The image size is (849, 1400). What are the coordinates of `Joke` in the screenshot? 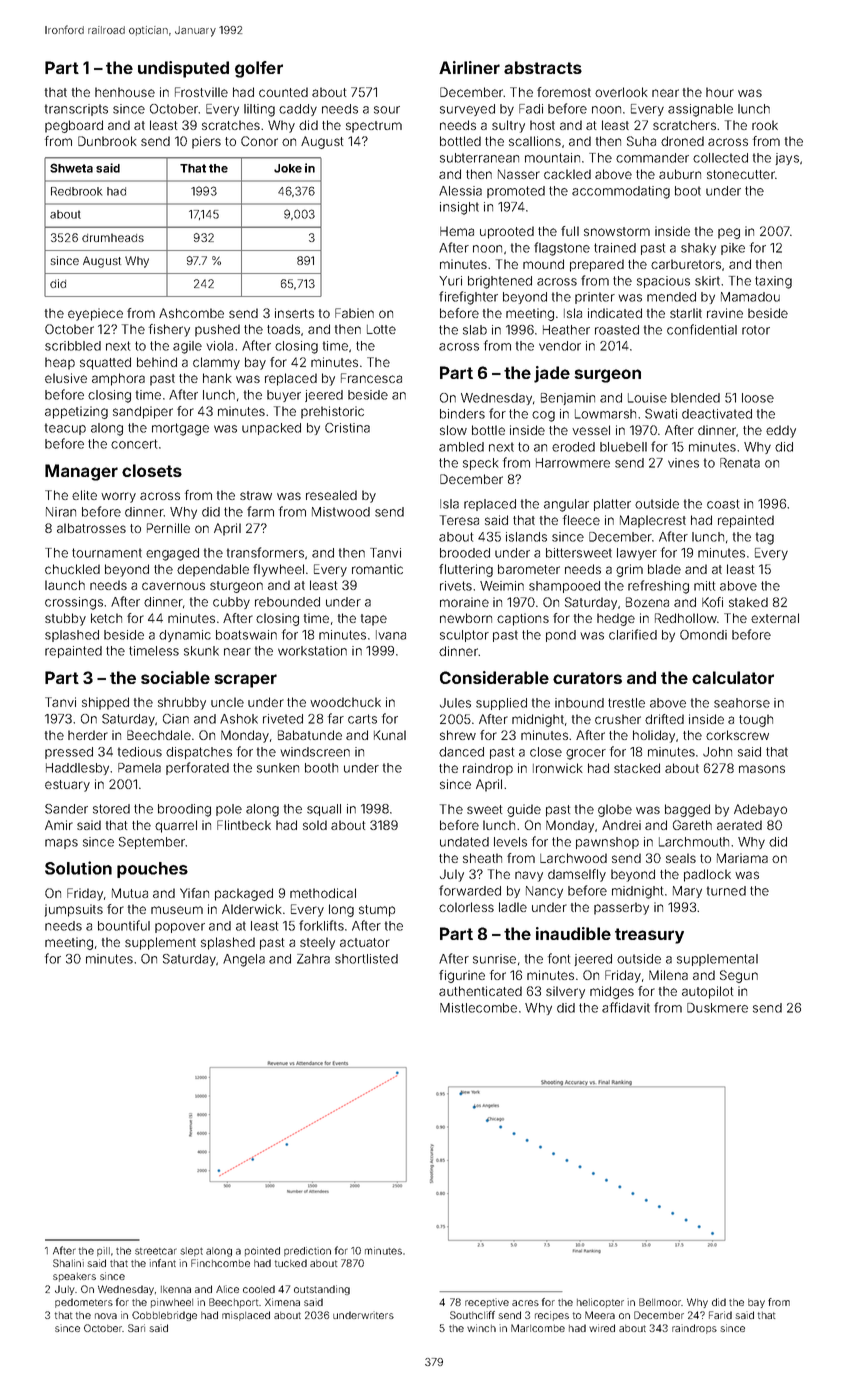 It's located at (288, 168).
